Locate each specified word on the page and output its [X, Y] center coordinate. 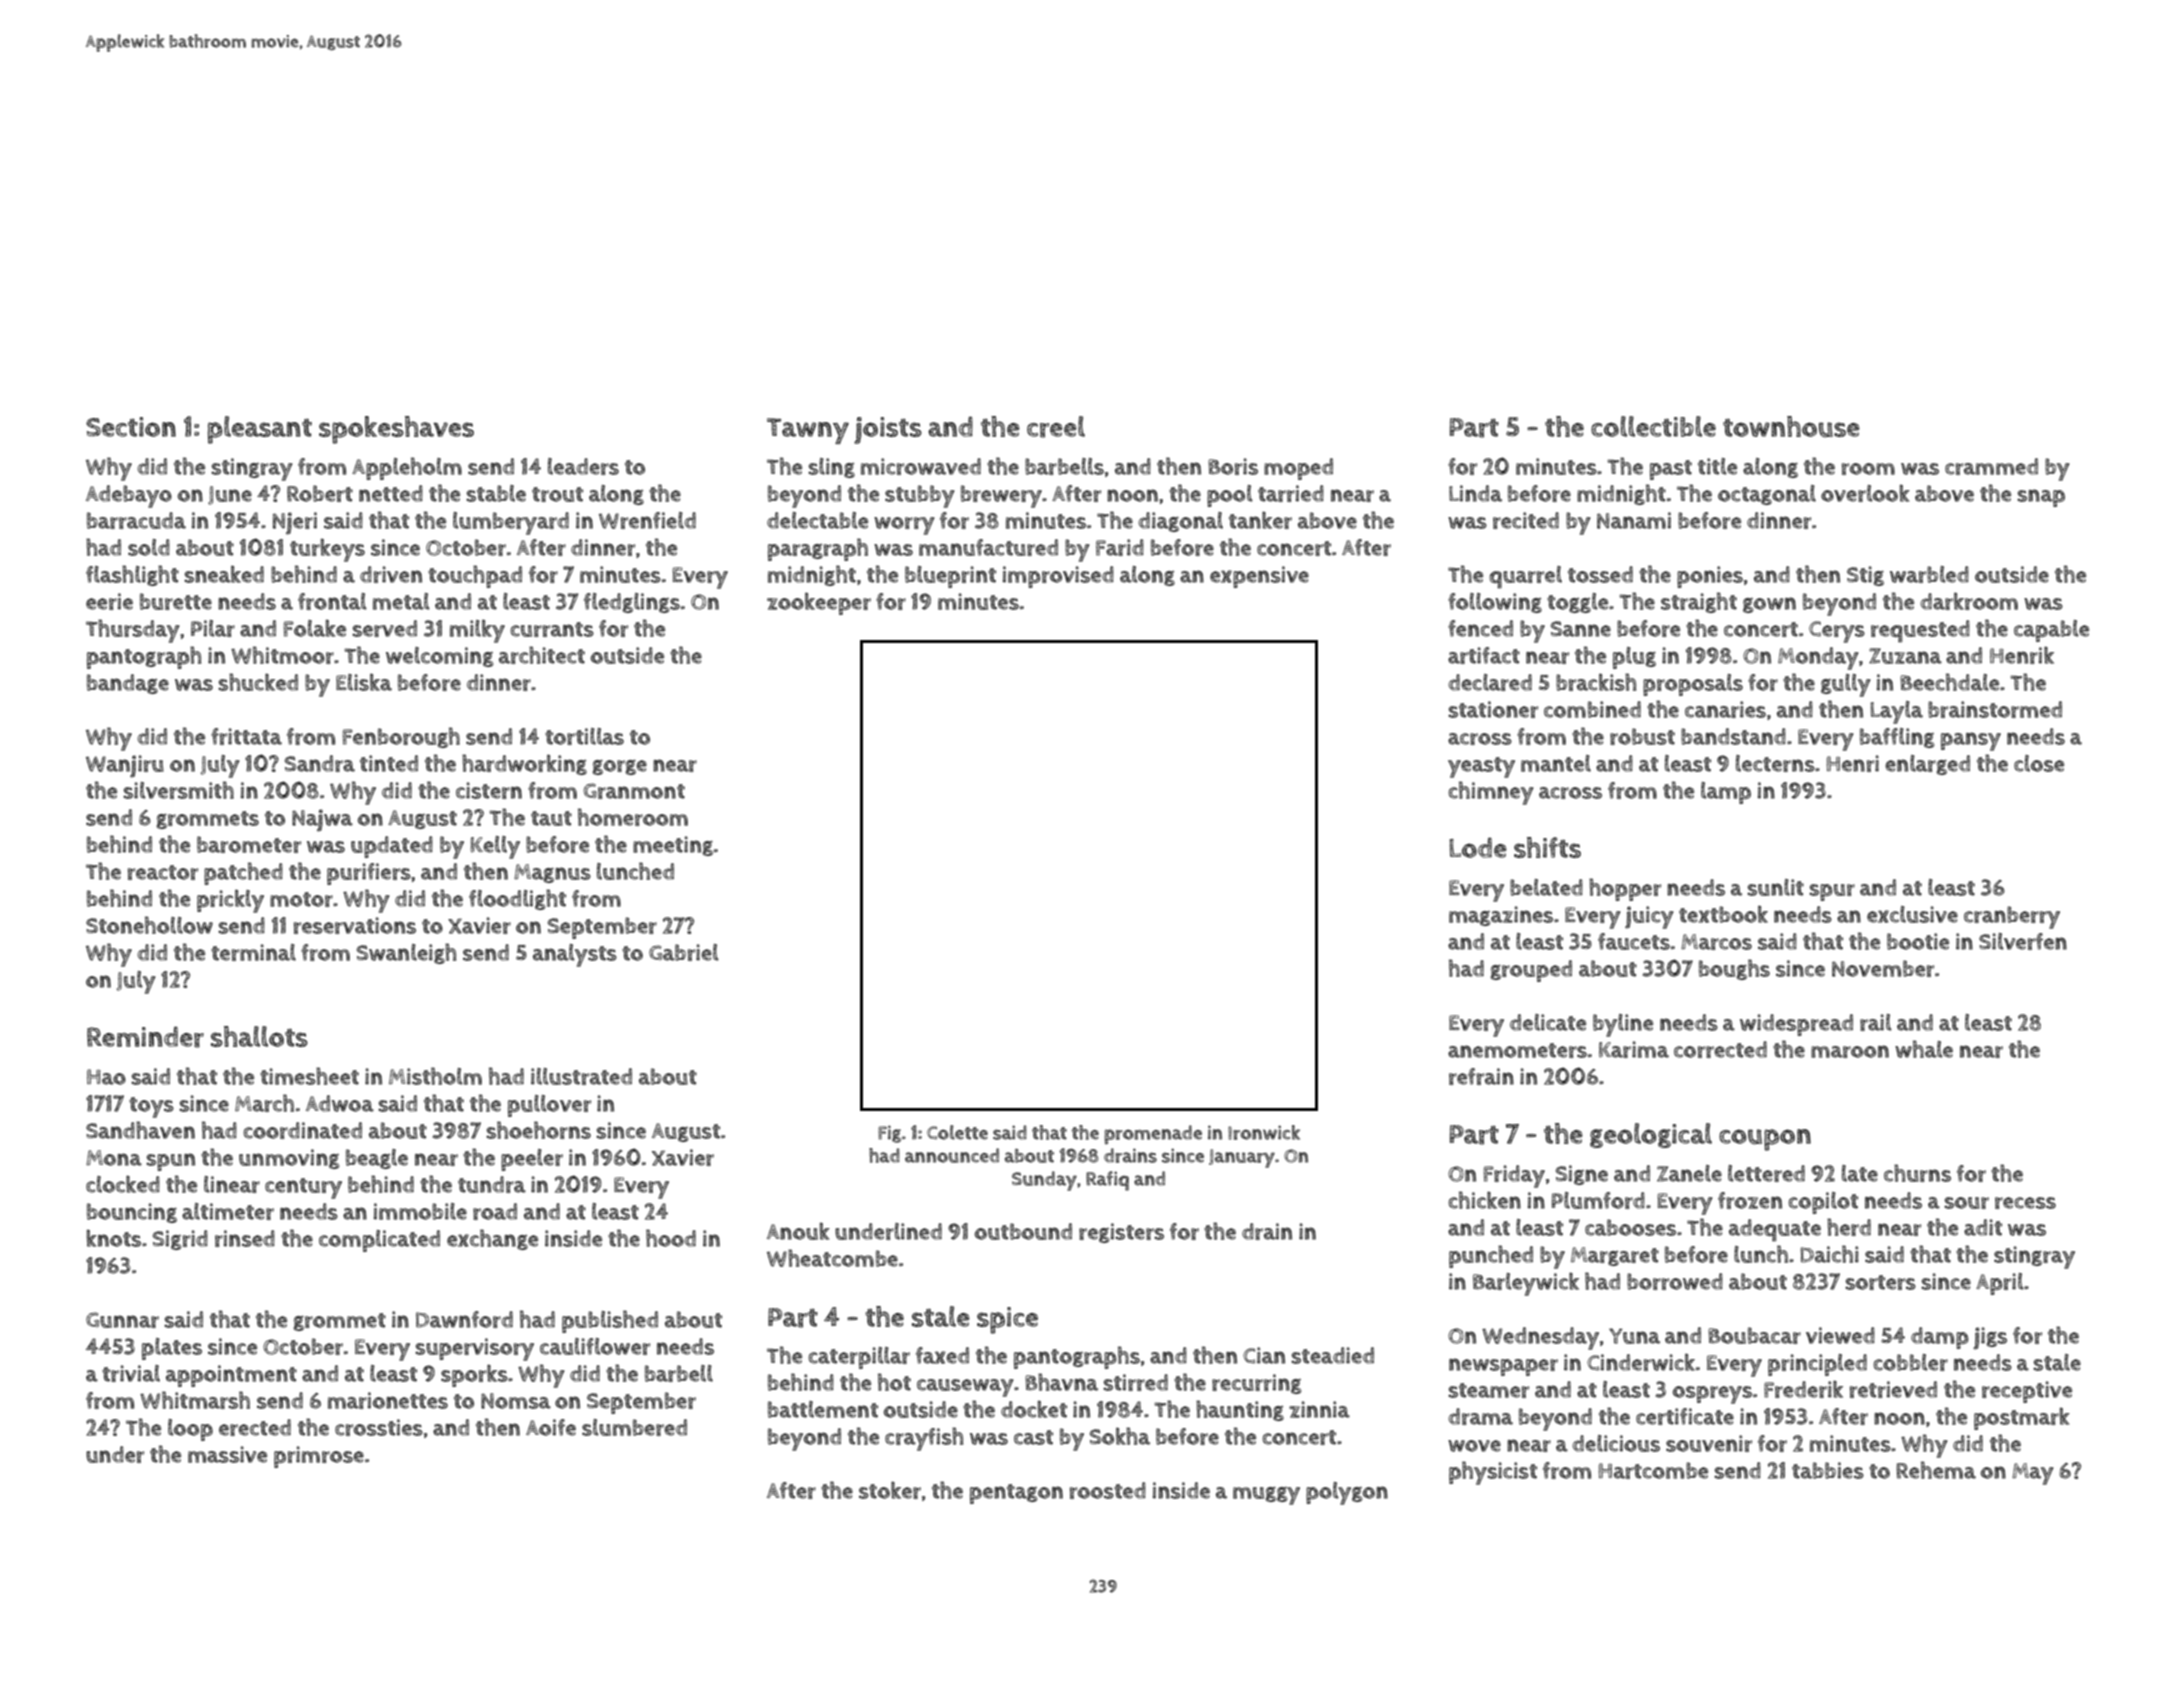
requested [1920, 631]
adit [1983, 1227]
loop [190, 1430]
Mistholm [435, 1076]
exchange [492, 1239]
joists [888, 430]
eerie [109, 601]
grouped [1531, 971]
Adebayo [129, 496]
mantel [1556, 763]
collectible [1653, 426]
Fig [889, 1134]
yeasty [1481, 767]
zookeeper [819, 603]
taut [551, 818]
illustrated [581, 1076]
